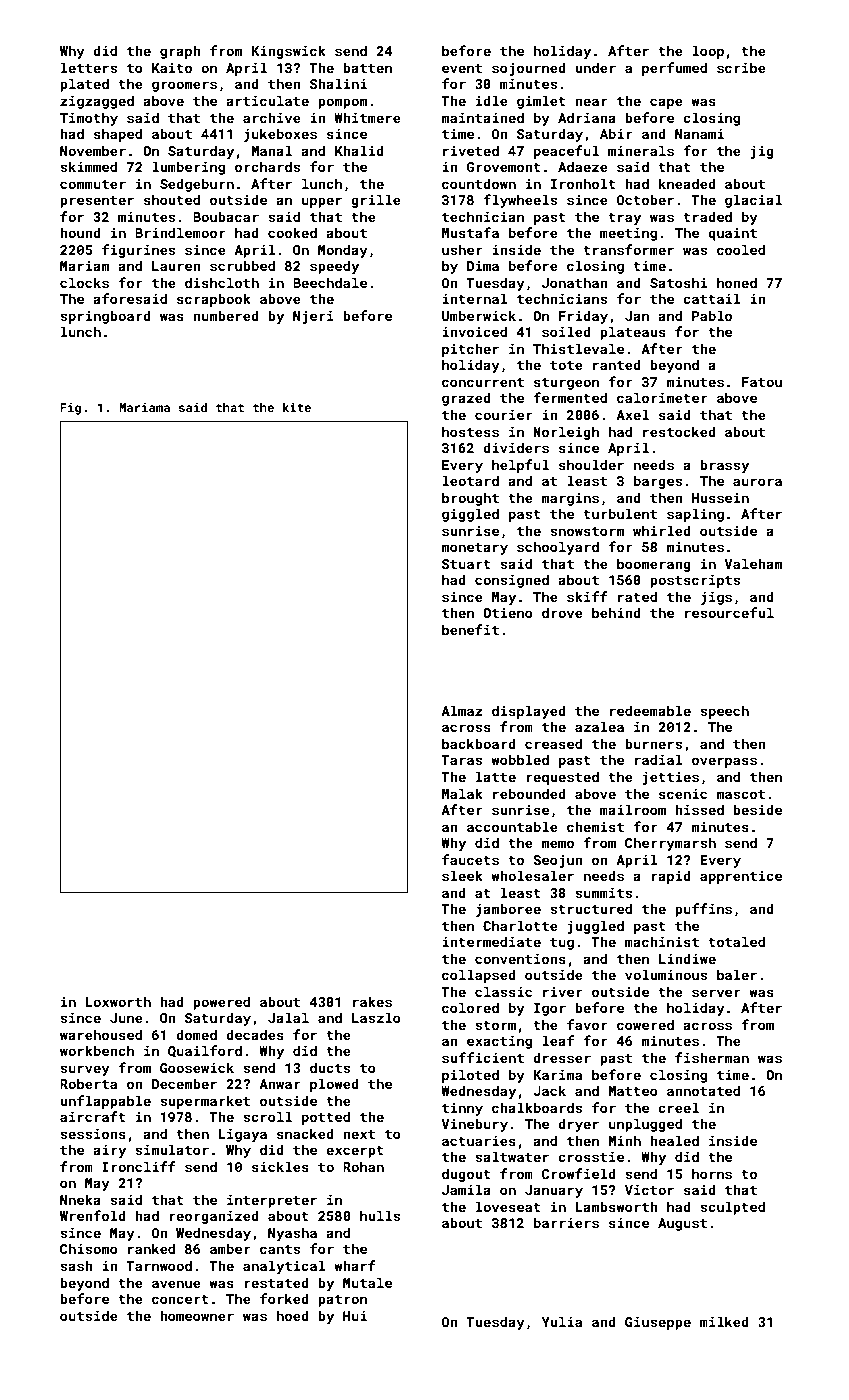 The width and height of the image is (849, 1400). Describe the element at coordinates (712, 1173) in the image. I see `horns` at that location.
